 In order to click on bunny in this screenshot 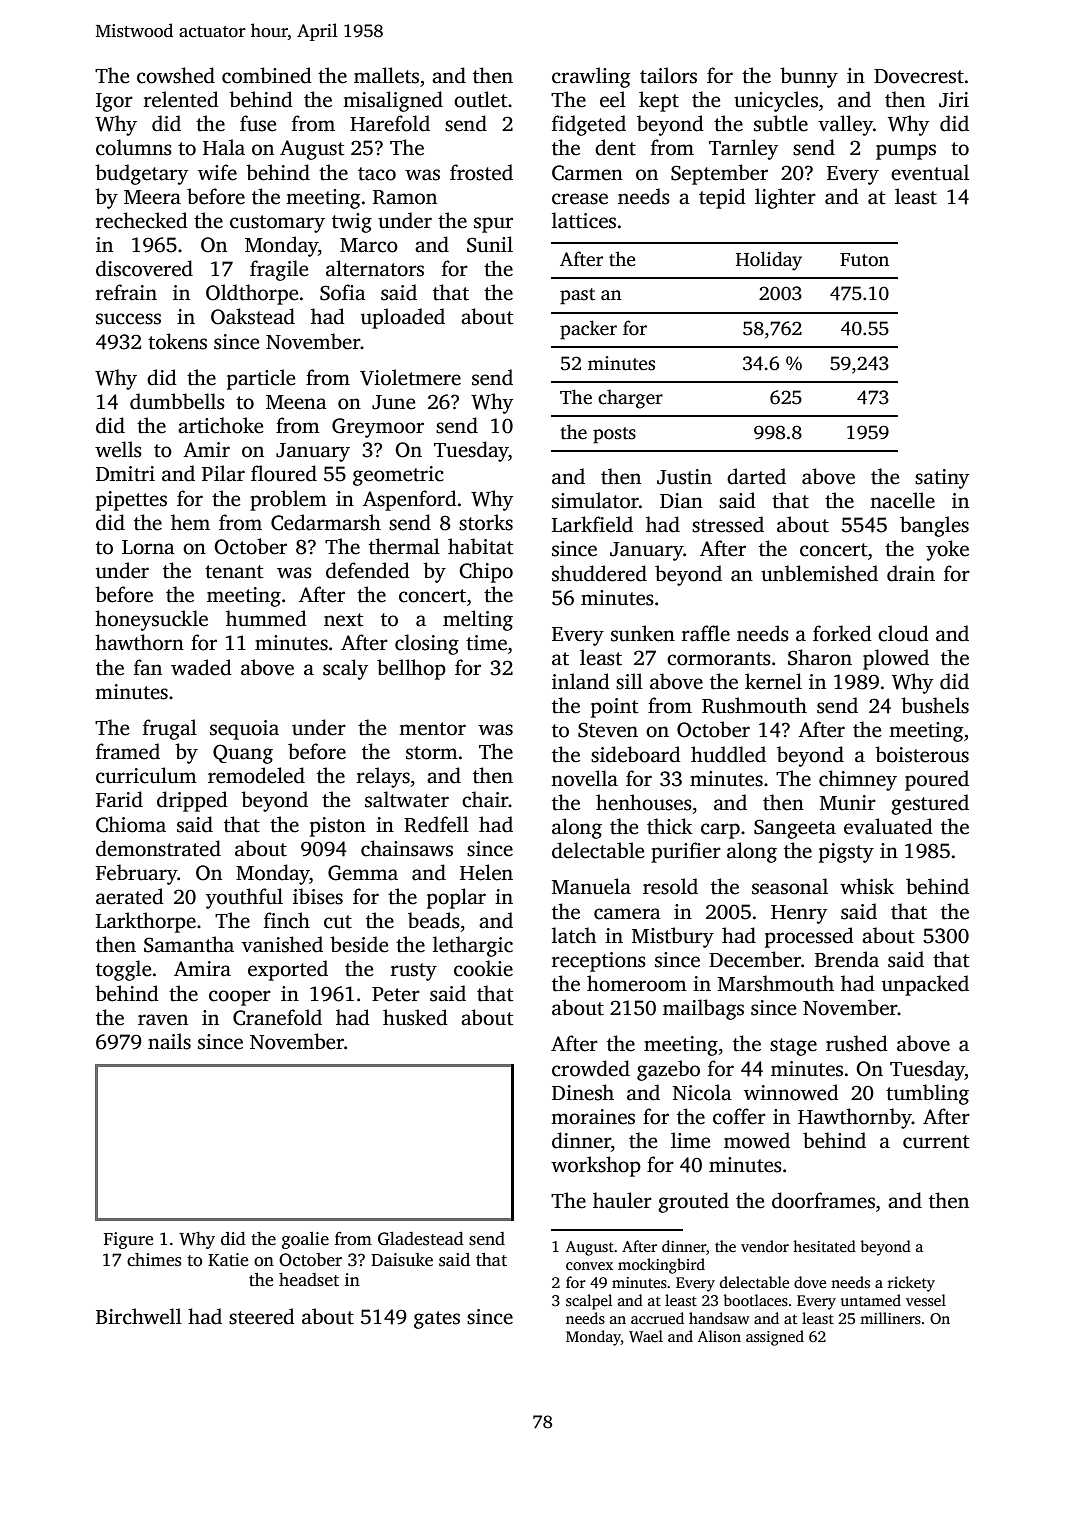, I will do `click(809, 77)`.
